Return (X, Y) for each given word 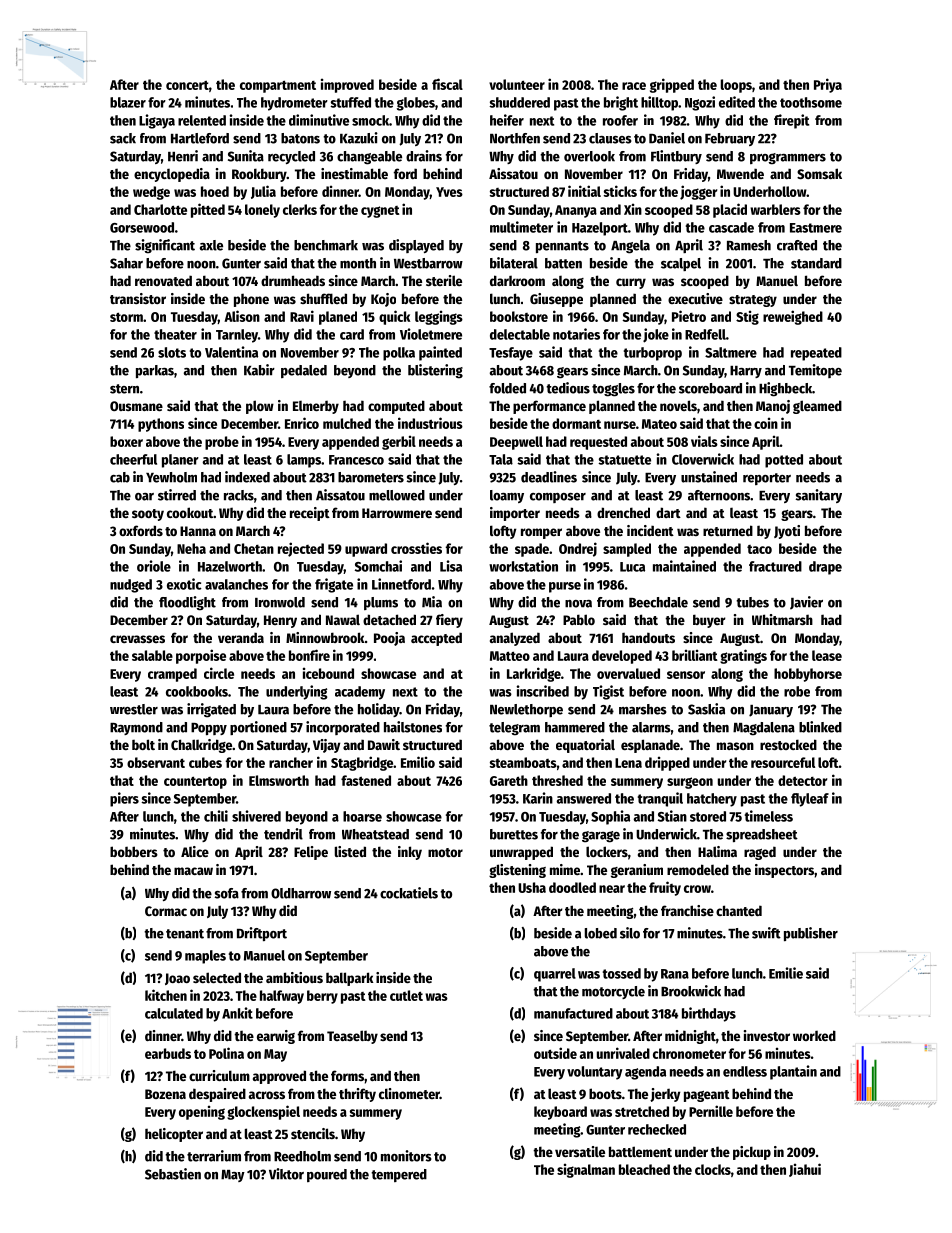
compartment (278, 86)
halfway (282, 997)
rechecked (657, 1129)
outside (555, 1053)
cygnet (380, 212)
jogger (698, 192)
